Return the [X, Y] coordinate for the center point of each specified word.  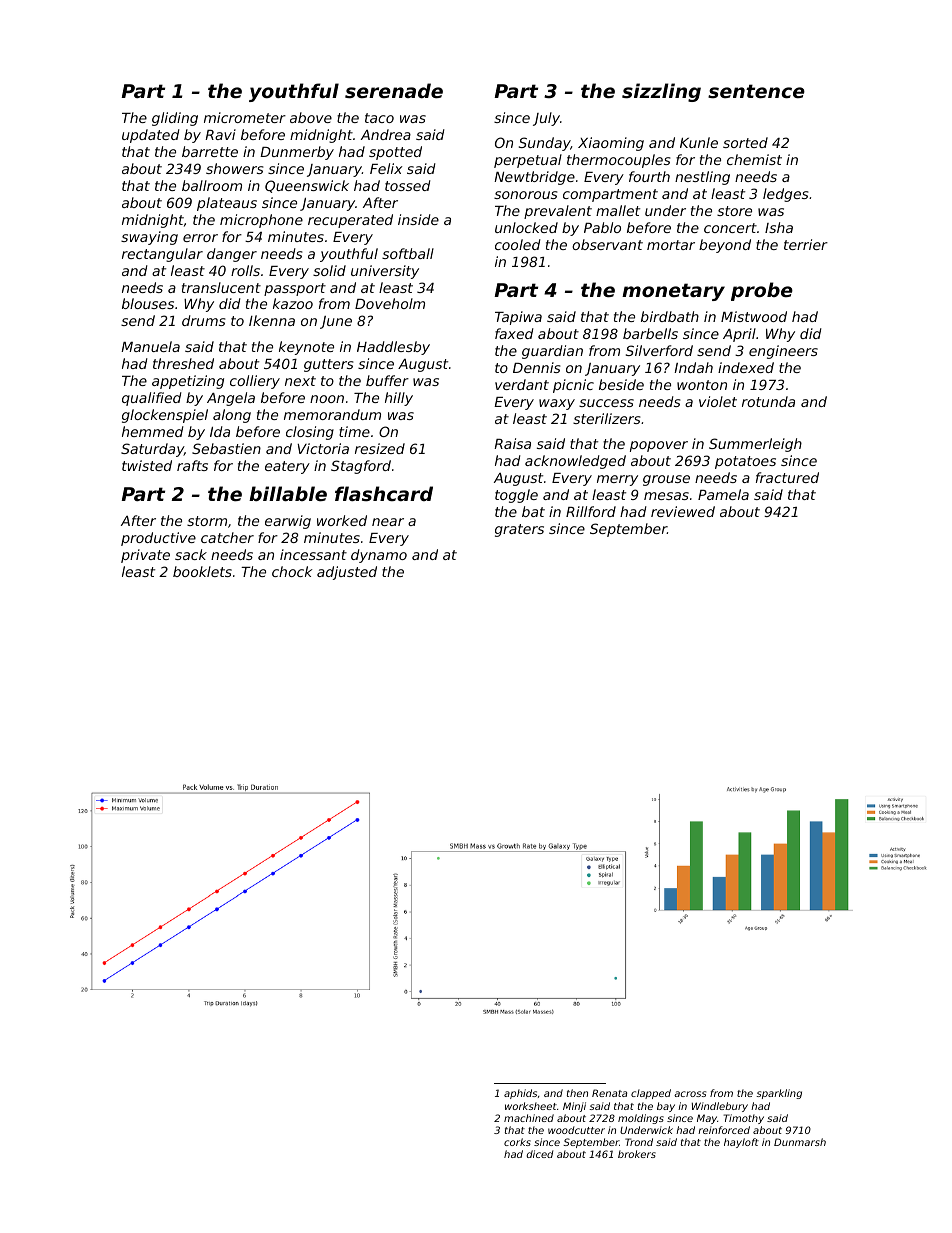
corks [517, 1142]
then [577, 1093]
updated [151, 136]
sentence [756, 91]
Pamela [723, 494]
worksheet [531, 1106]
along [232, 416]
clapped [651, 1094]
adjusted [347, 573]
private [145, 556]
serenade [394, 90]
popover [659, 446]
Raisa [512, 443]
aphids [520, 1094]
